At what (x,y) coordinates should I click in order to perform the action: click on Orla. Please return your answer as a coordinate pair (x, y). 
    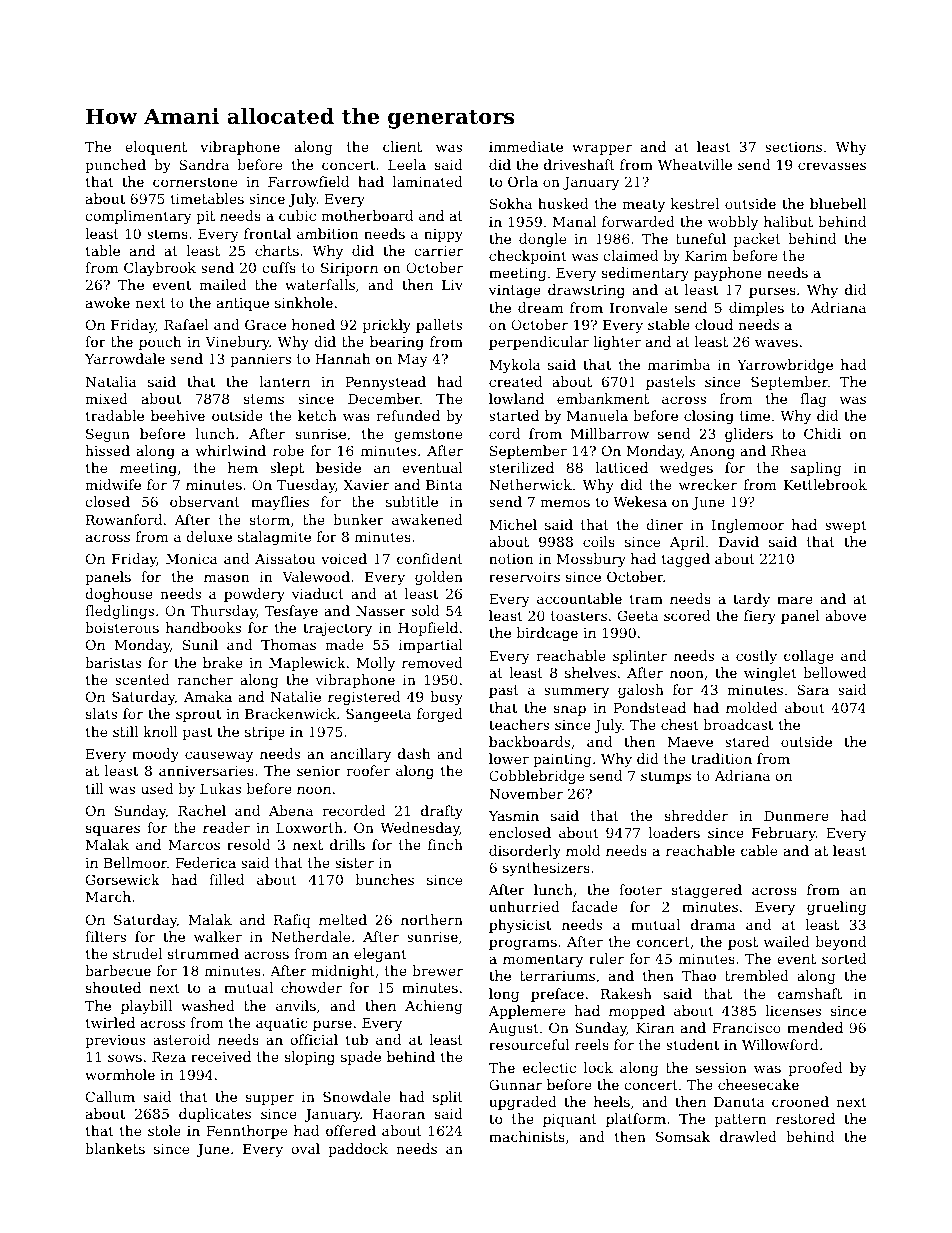
    Looking at the image, I should click on (523, 181).
